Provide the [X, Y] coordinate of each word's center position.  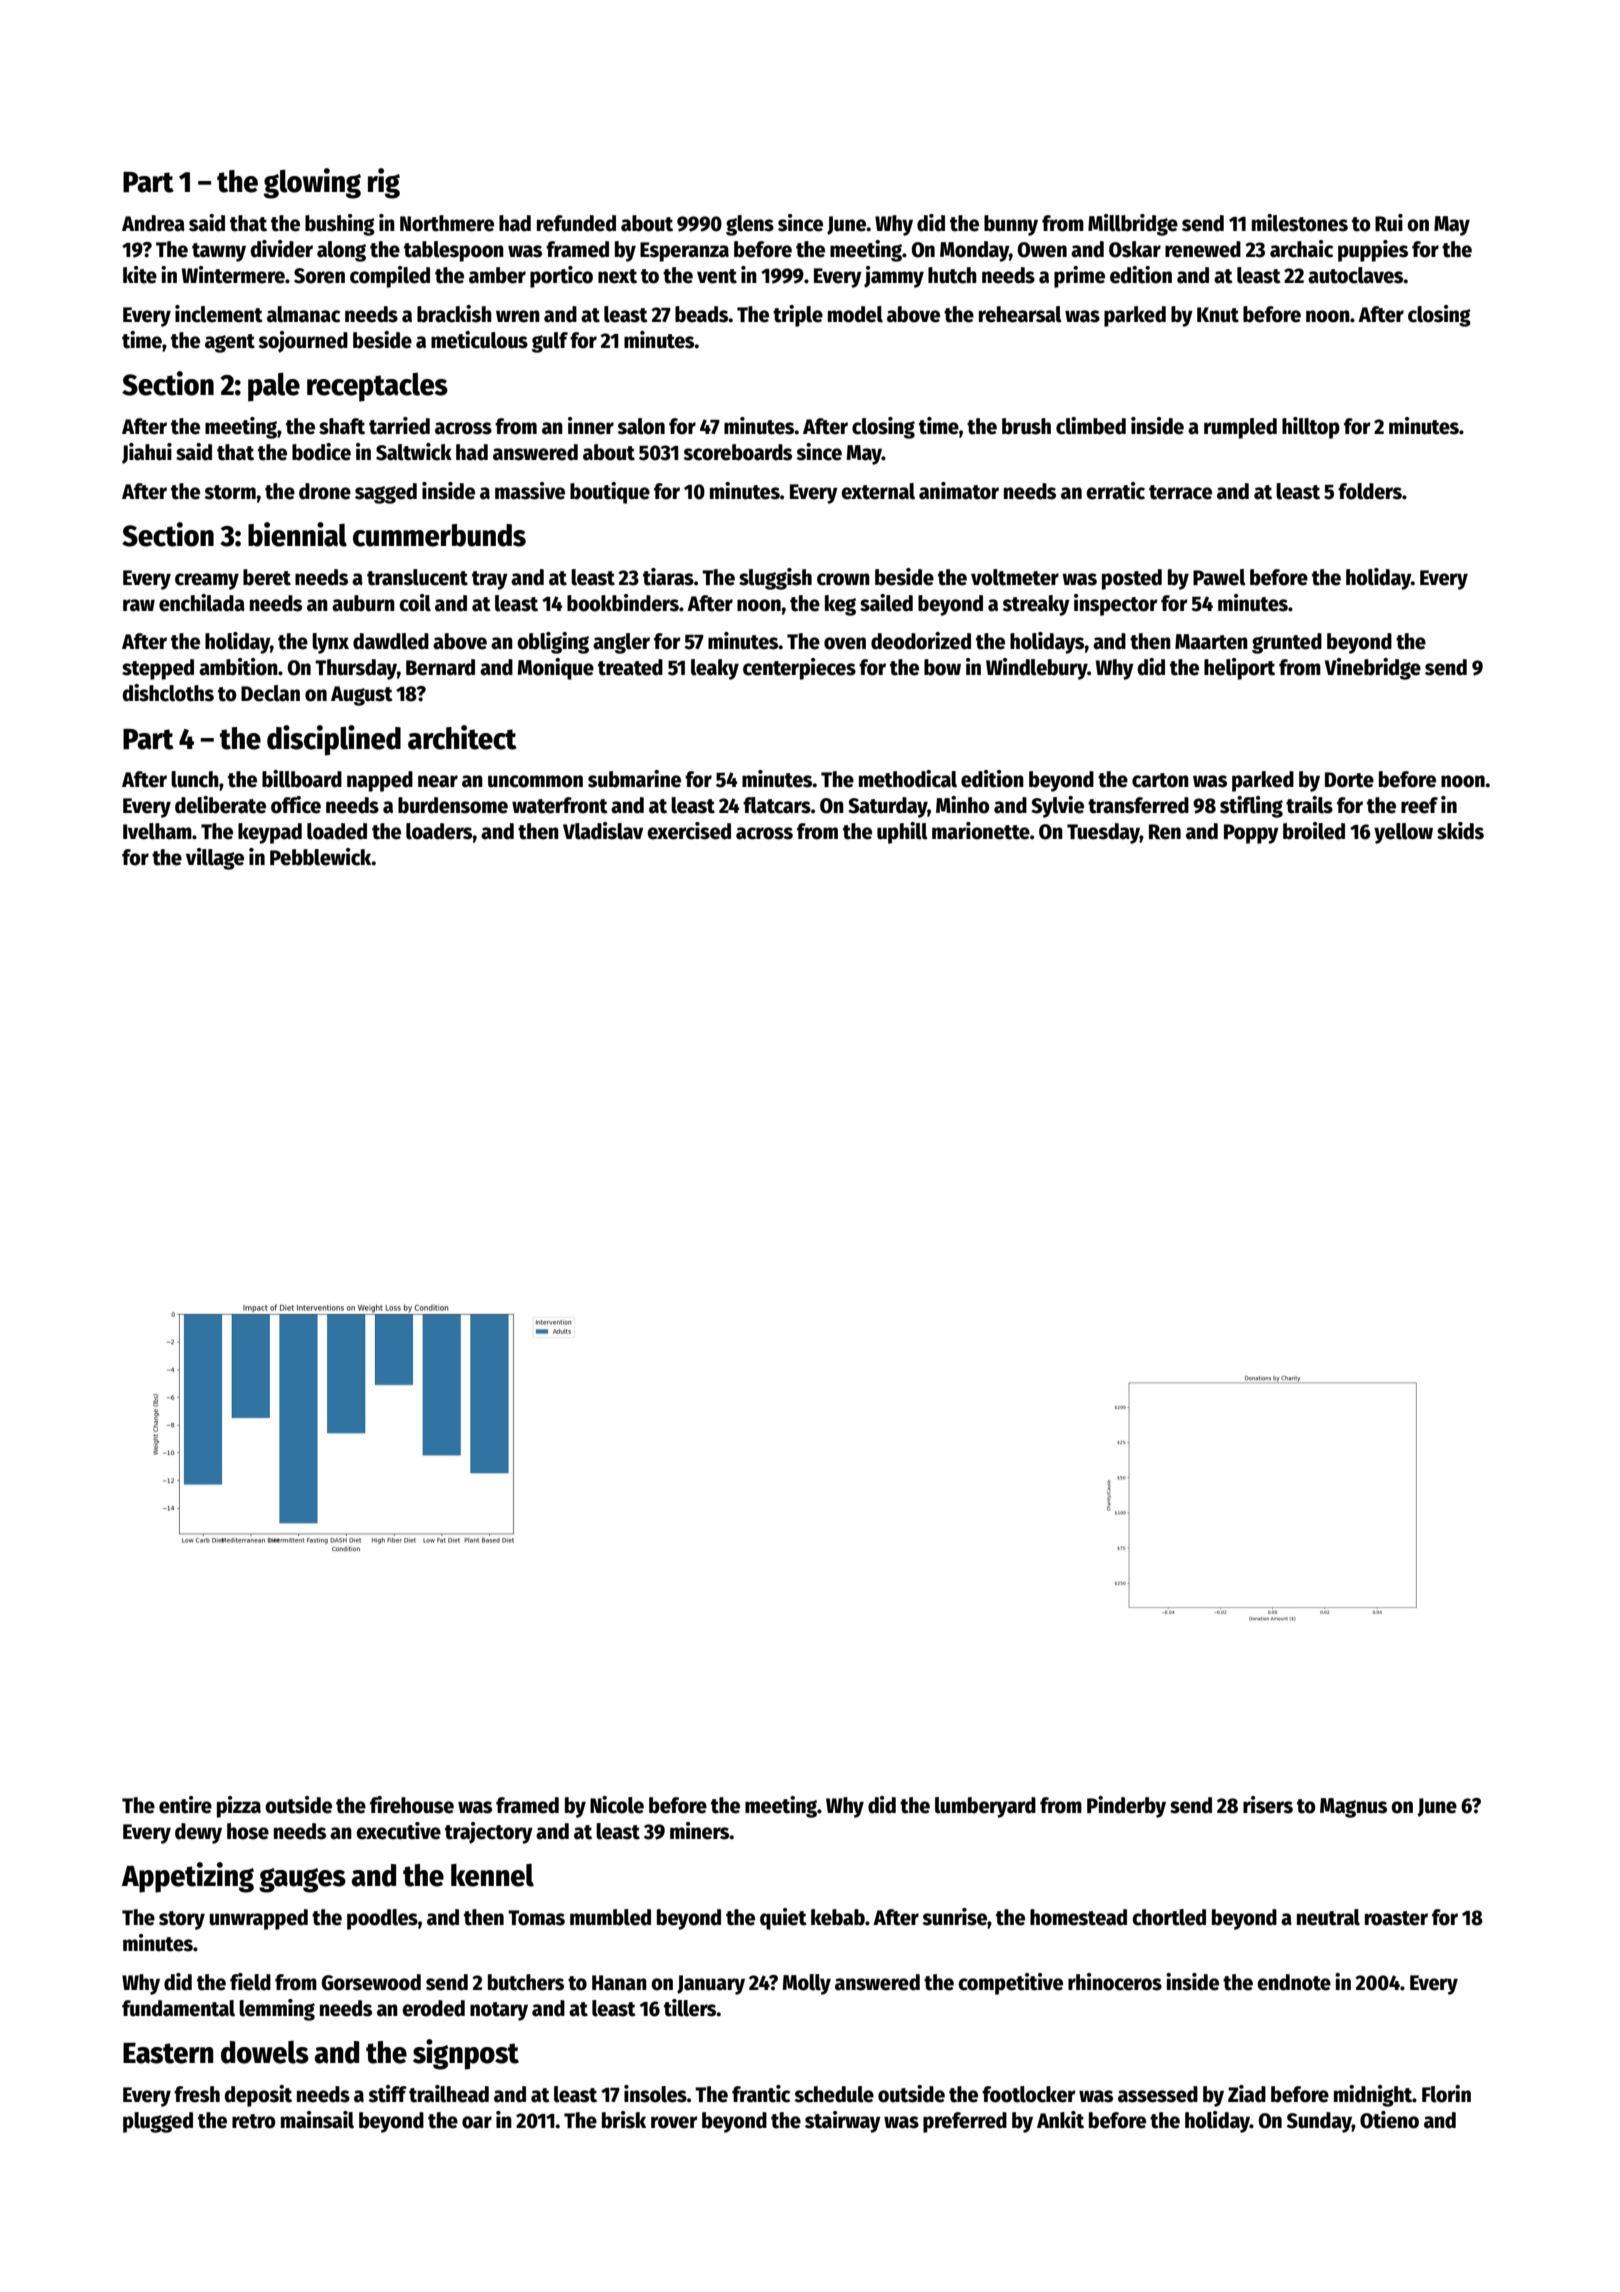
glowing [312, 183]
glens [750, 225]
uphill [902, 833]
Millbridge [1133, 225]
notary [499, 2011]
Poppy [1251, 834]
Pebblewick [321, 857]
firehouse [412, 1805]
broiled [1314, 831]
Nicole [617, 1805]
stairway [843, 2122]
